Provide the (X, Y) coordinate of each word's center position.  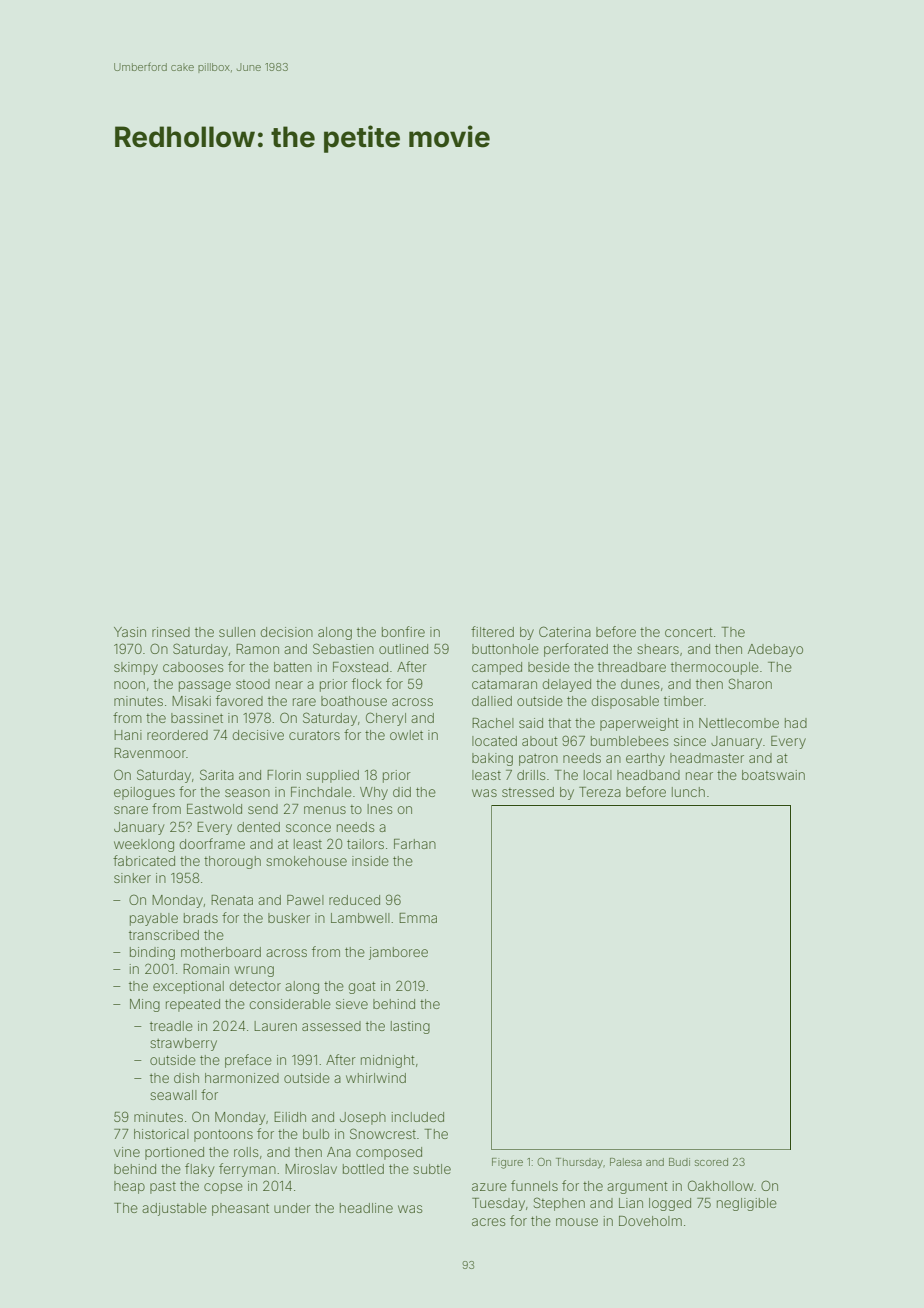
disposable (625, 702)
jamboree (398, 953)
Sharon (750, 683)
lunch (688, 792)
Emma (418, 918)
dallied (492, 701)
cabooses (193, 667)
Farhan (415, 844)
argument (637, 1187)
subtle (432, 1169)
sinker (132, 878)
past (163, 1188)
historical (161, 1134)
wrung (254, 971)
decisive (258, 735)
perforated (576, 650)
